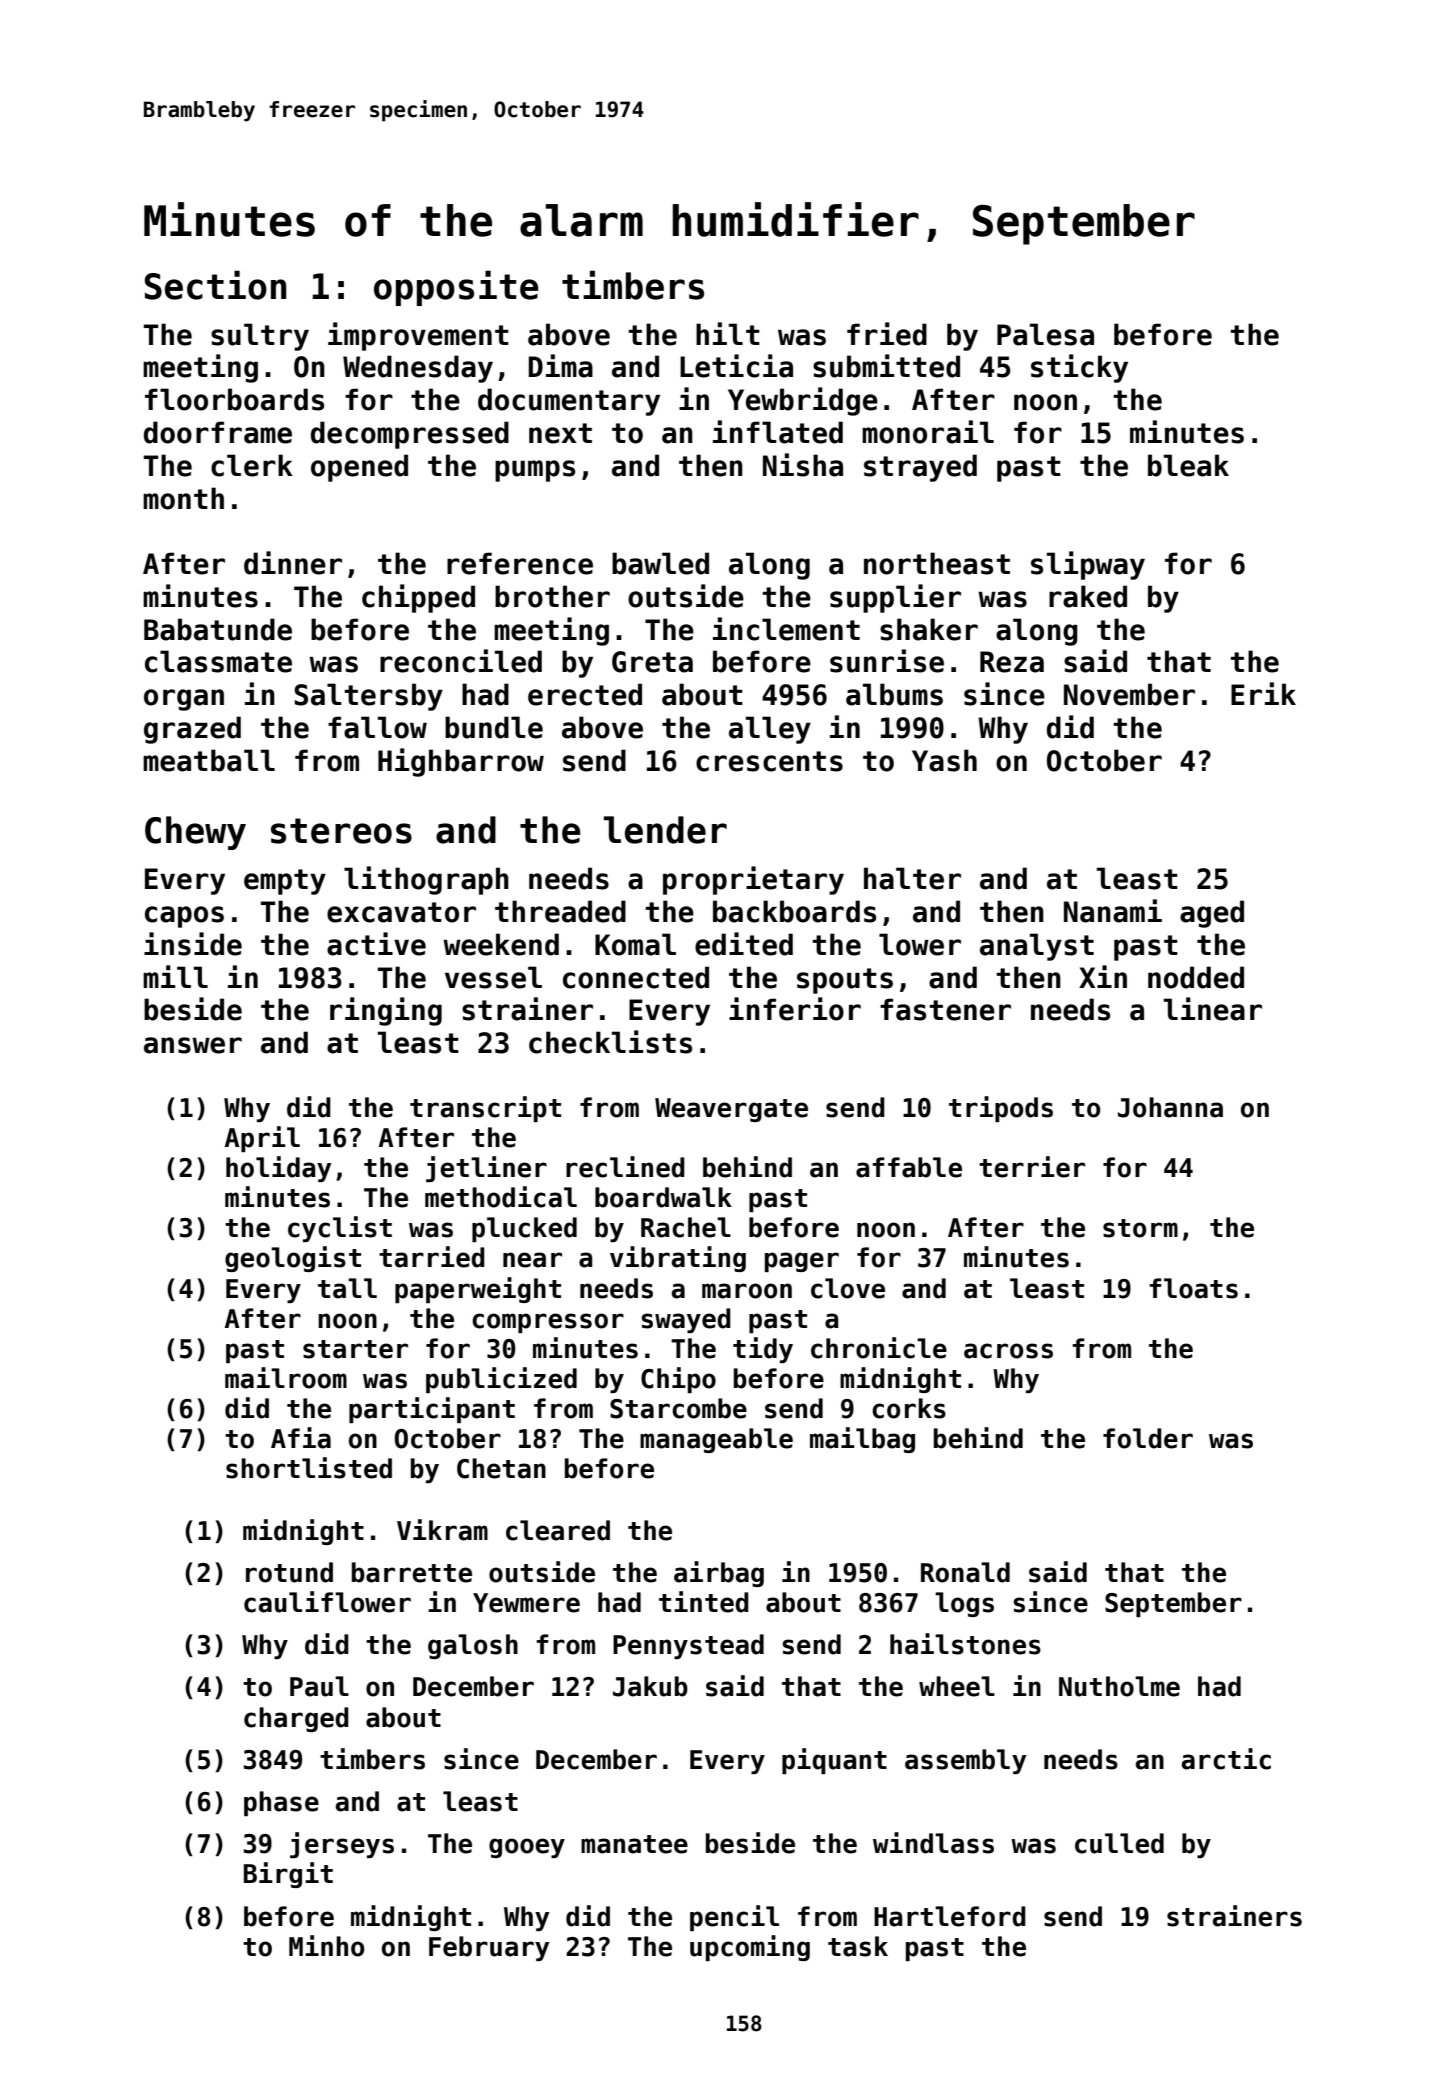  Describe the element at coordinates (1188, 465) in the document. I see `bleak` at that location.
